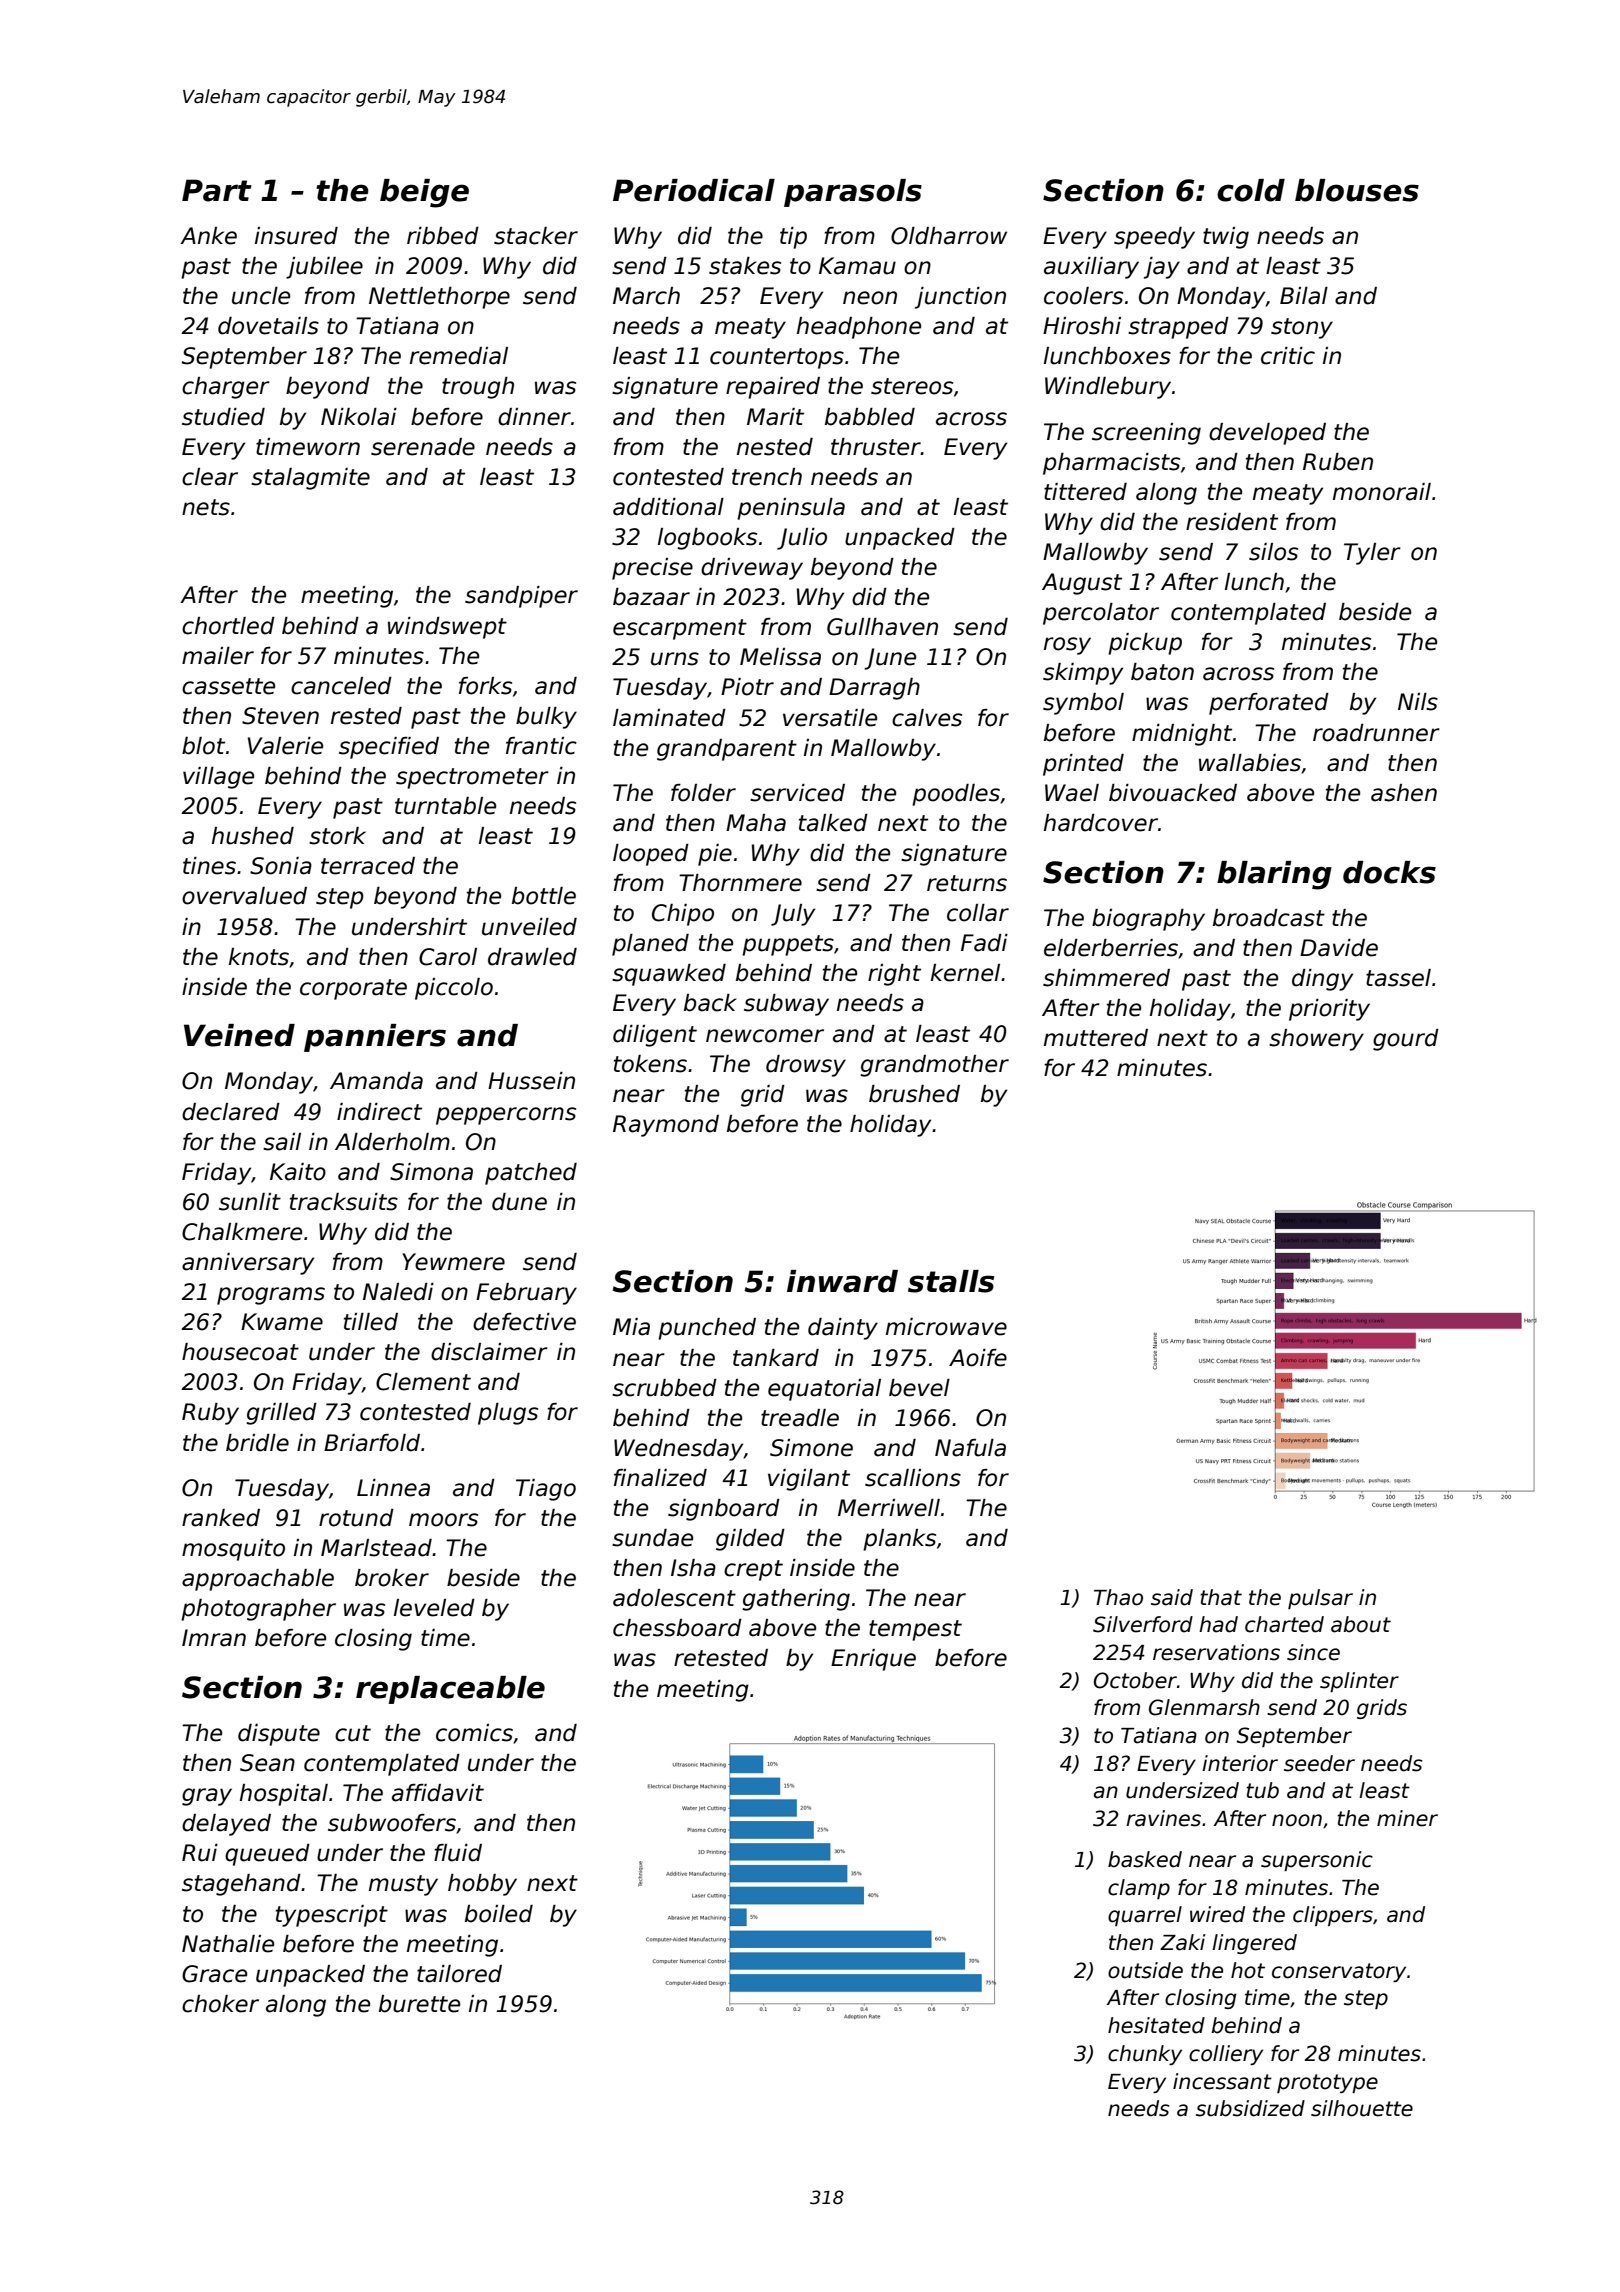  Describe the element at coordinates (332, 1916) in the screenshot. I see `typescript` at that location.
